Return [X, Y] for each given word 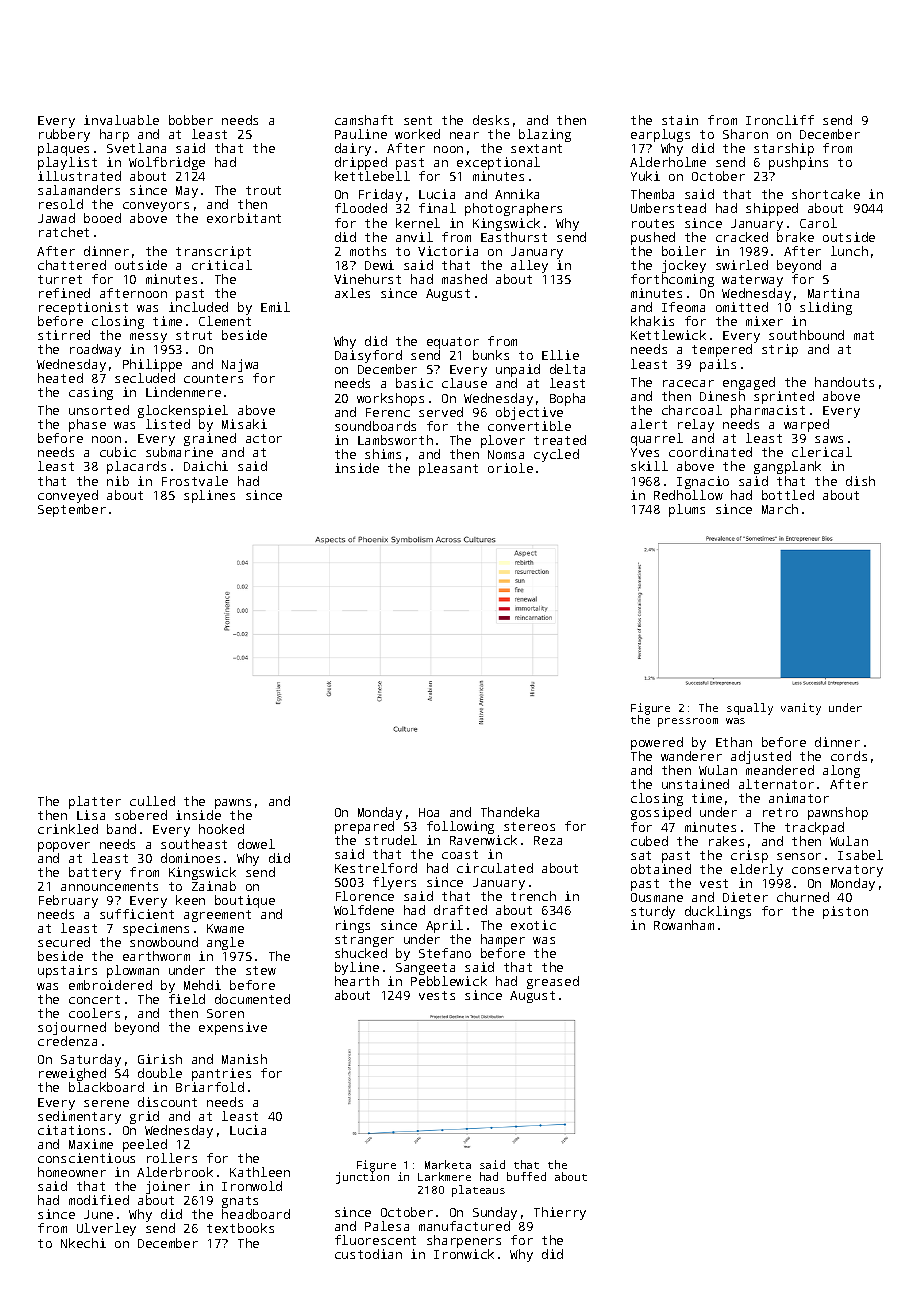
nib [118, 481]
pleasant [448, 469]
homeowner [72, 1172]
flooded [361, 208]
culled [152, 801]
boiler [684, 251]
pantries [221, 1075]
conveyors [156, 207]
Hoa [429, 812]
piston [845, 912]
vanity [801, 709]
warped [806, 425]
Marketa [448, 1164]
